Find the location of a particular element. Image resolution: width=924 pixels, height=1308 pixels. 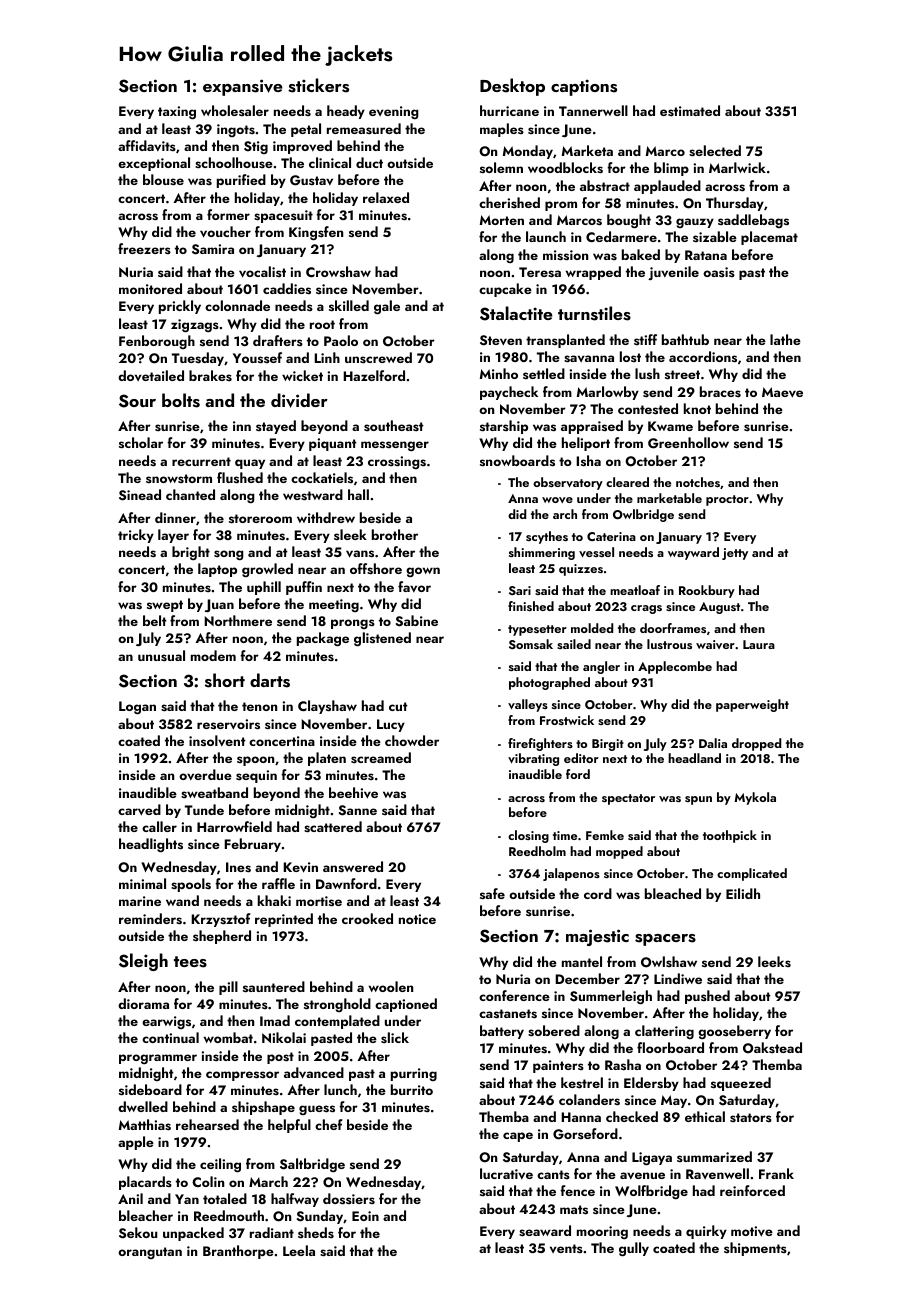

Eoin is located at coordinates (365, 1216).
